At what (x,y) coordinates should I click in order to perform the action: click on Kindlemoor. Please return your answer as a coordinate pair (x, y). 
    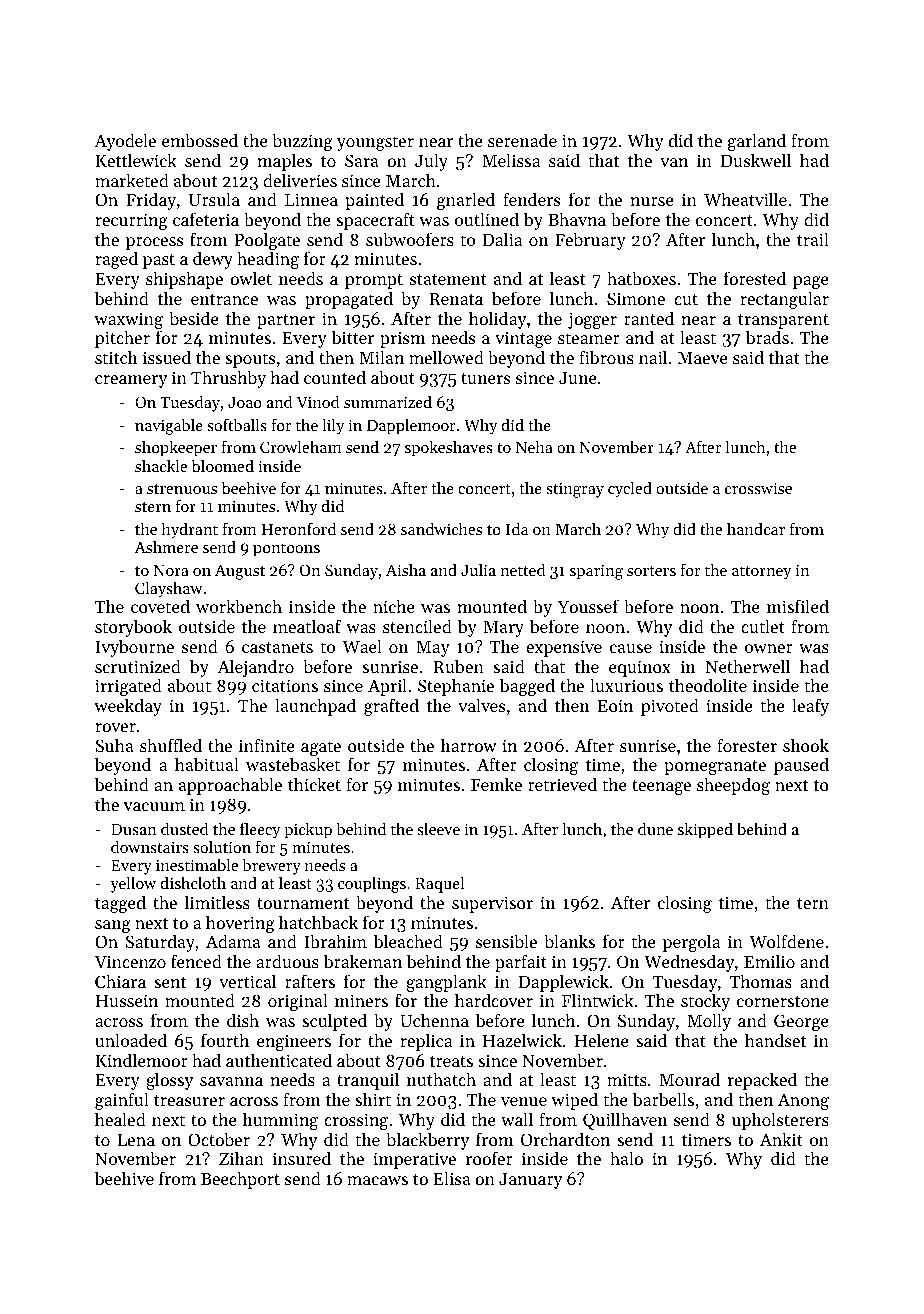
    Looking at the image, I should click on (142, 1060).
